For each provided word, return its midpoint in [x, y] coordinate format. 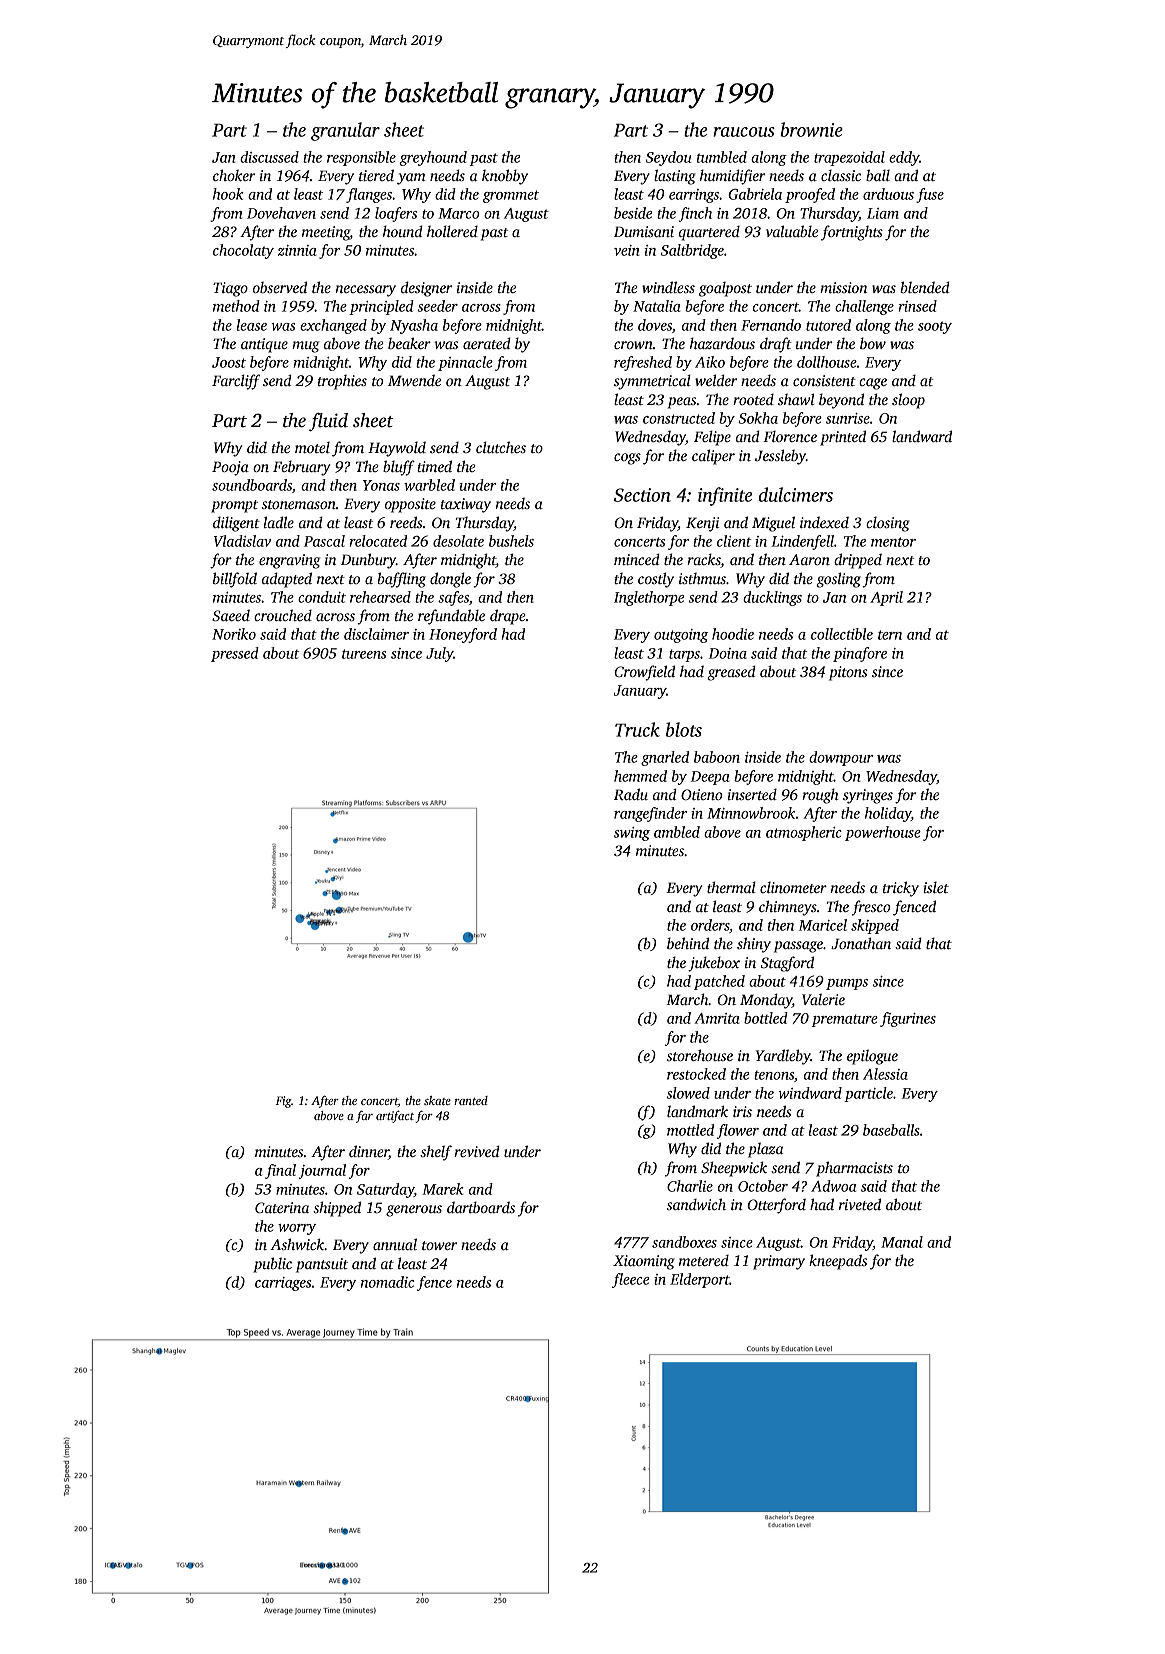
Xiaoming [644, 1262]
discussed [269, 157]
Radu [631, 794]
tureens [364, 654]
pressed [235, 654]
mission [843, 287]
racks [704, 560]
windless [668, 287]
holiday [888, 814]
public [272, 1265]
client [734, 541]
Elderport [700, 1280]
